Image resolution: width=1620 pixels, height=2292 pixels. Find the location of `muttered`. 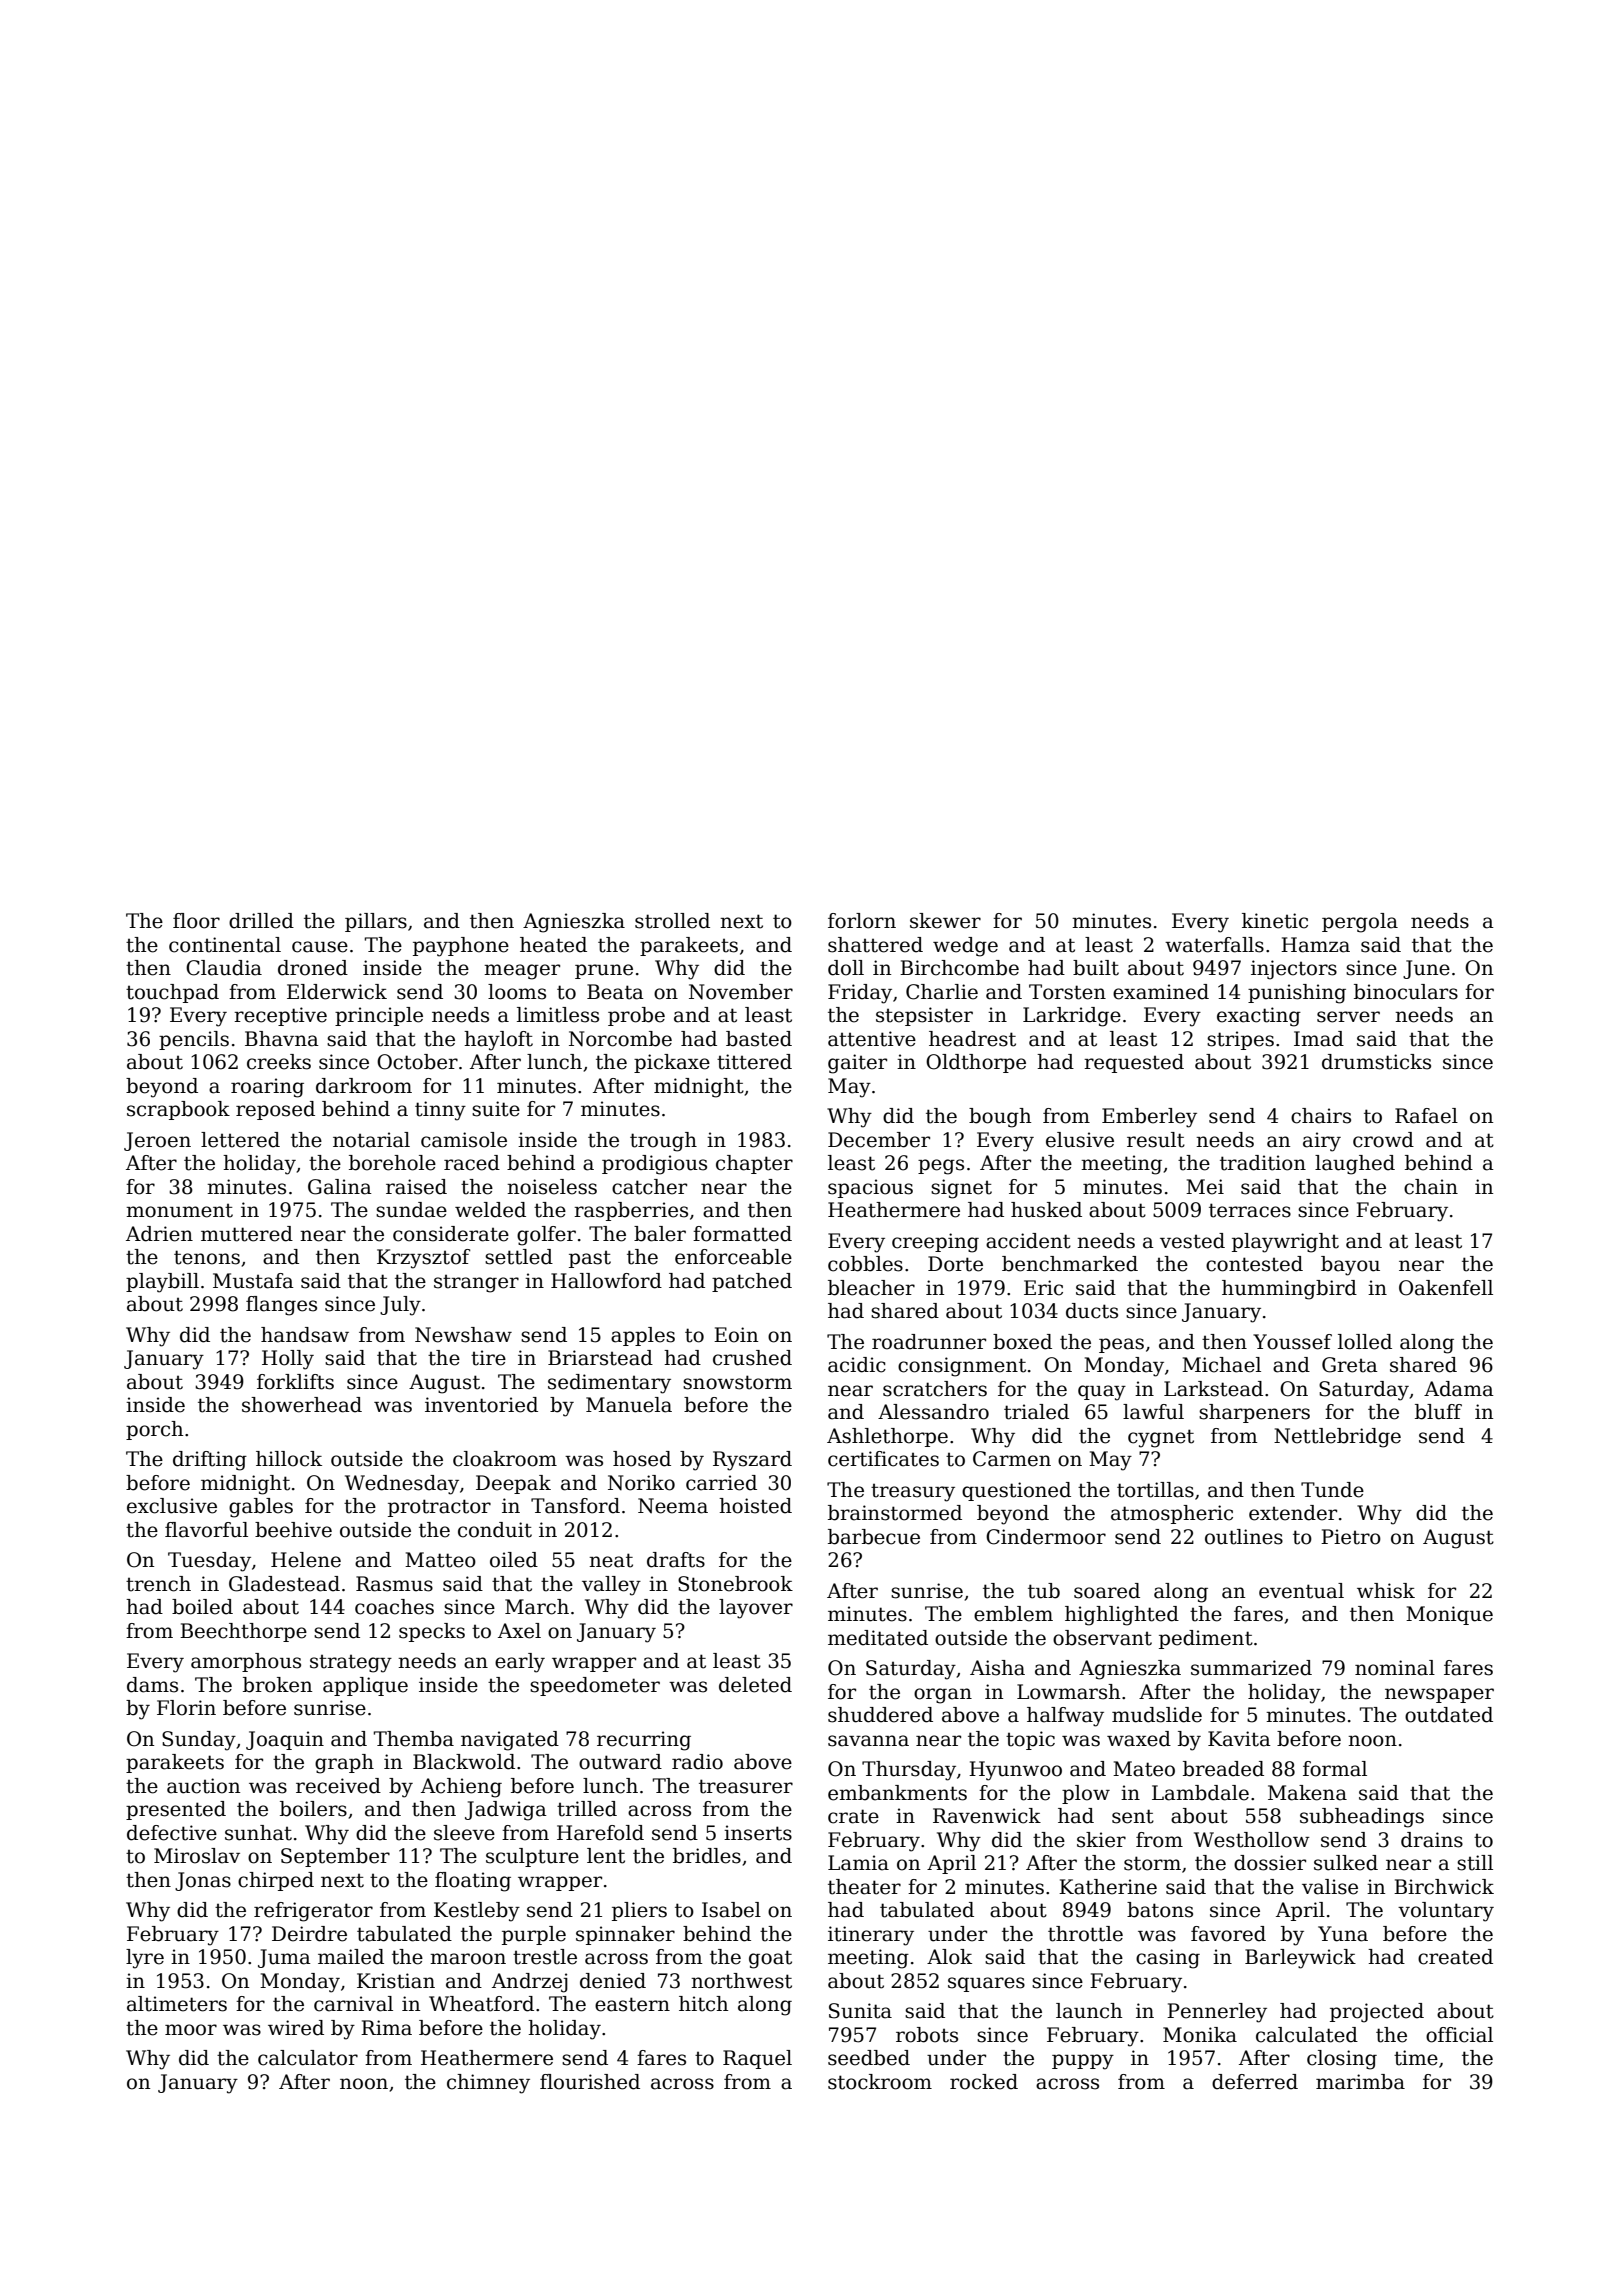

muttered is located at coordinates (247, 1234).
